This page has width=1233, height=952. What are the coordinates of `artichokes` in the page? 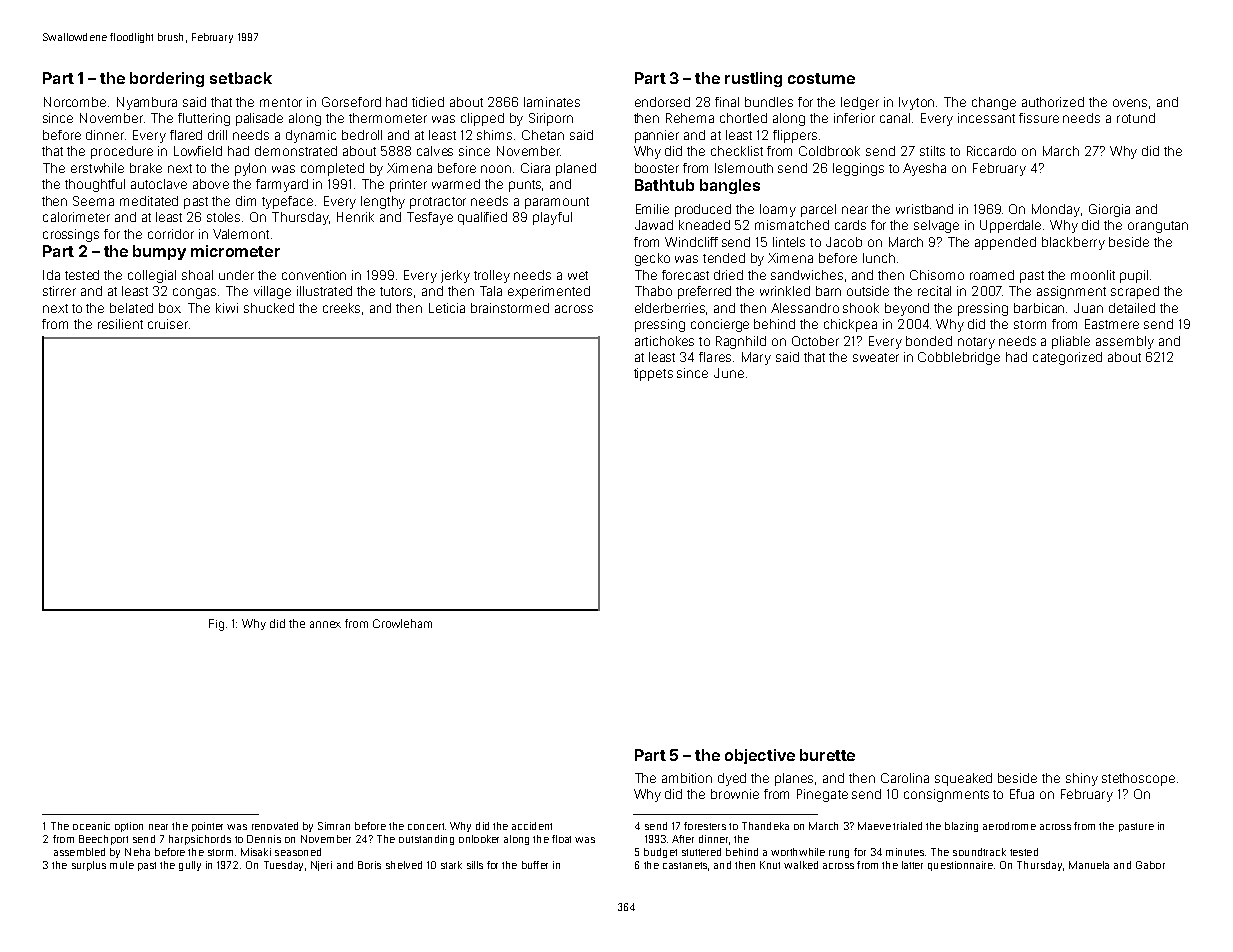 It's located at (664, 341).
